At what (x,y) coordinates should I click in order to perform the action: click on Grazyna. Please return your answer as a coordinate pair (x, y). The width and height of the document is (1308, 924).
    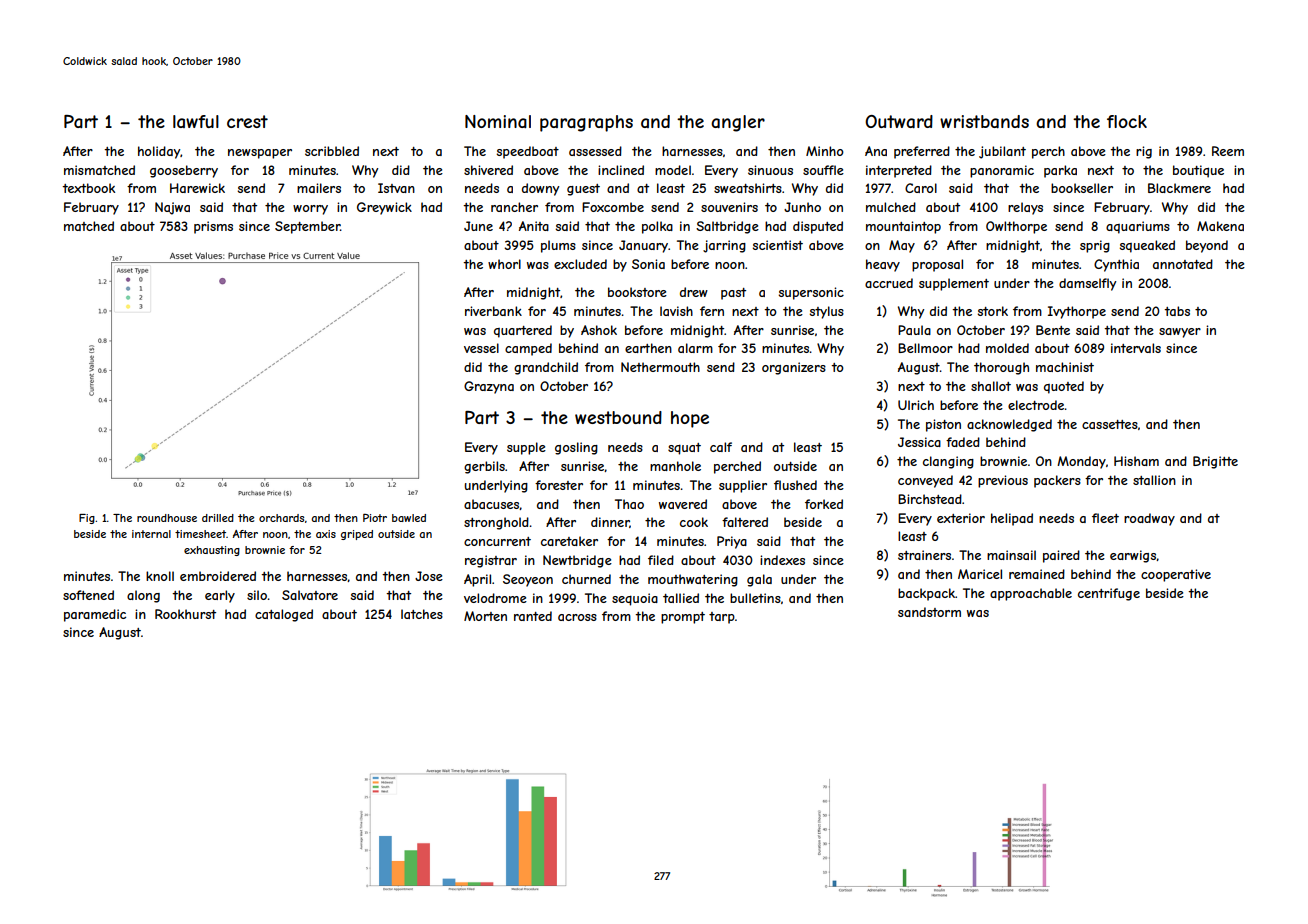
    Looking at the image, I should click on (489, 387).
